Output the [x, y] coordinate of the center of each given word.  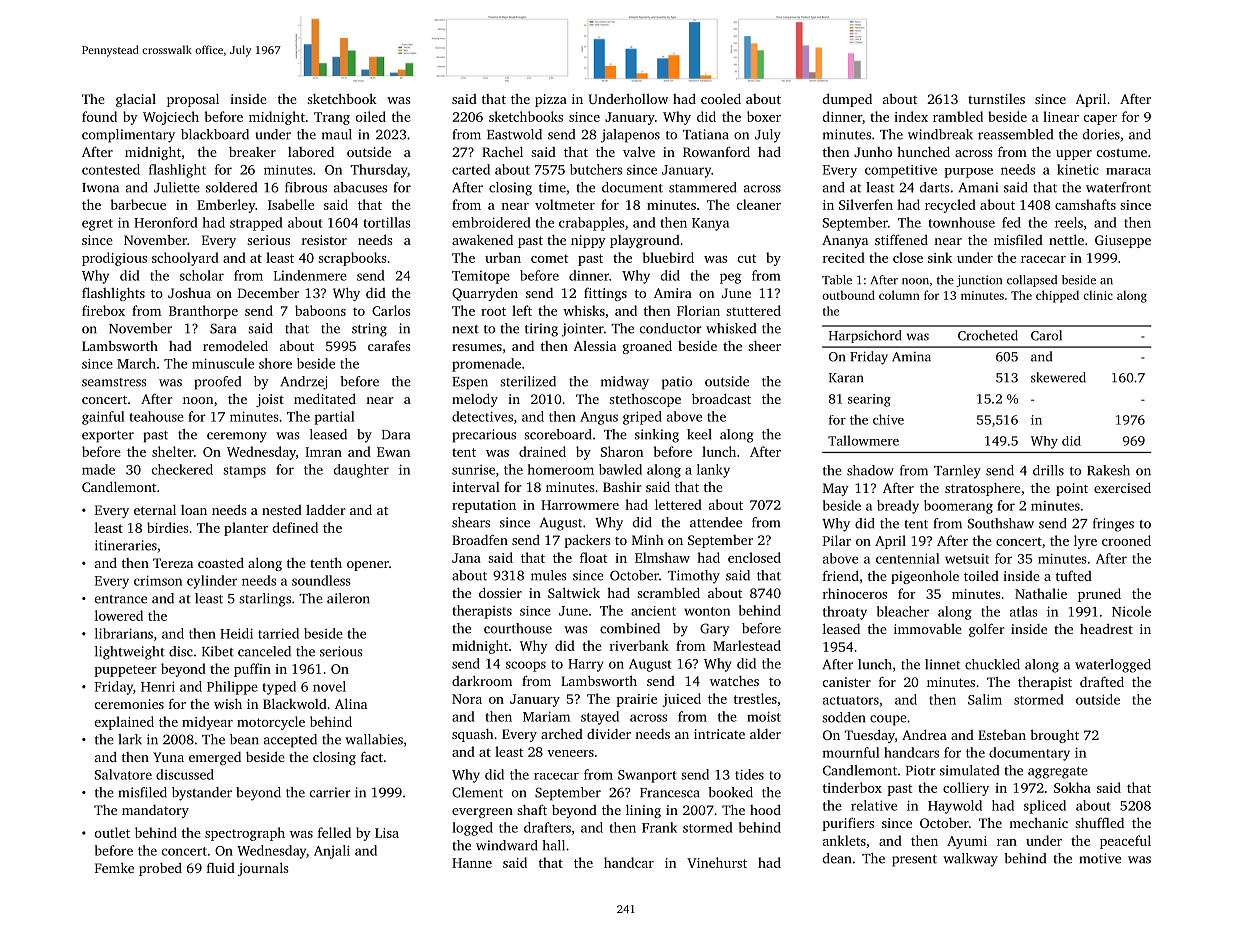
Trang [332, 118]
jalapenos [630, 136]
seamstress [114, 382]
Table [837, 280]
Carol [1046, 335]
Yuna [168, 757]
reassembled [1015, 134]
